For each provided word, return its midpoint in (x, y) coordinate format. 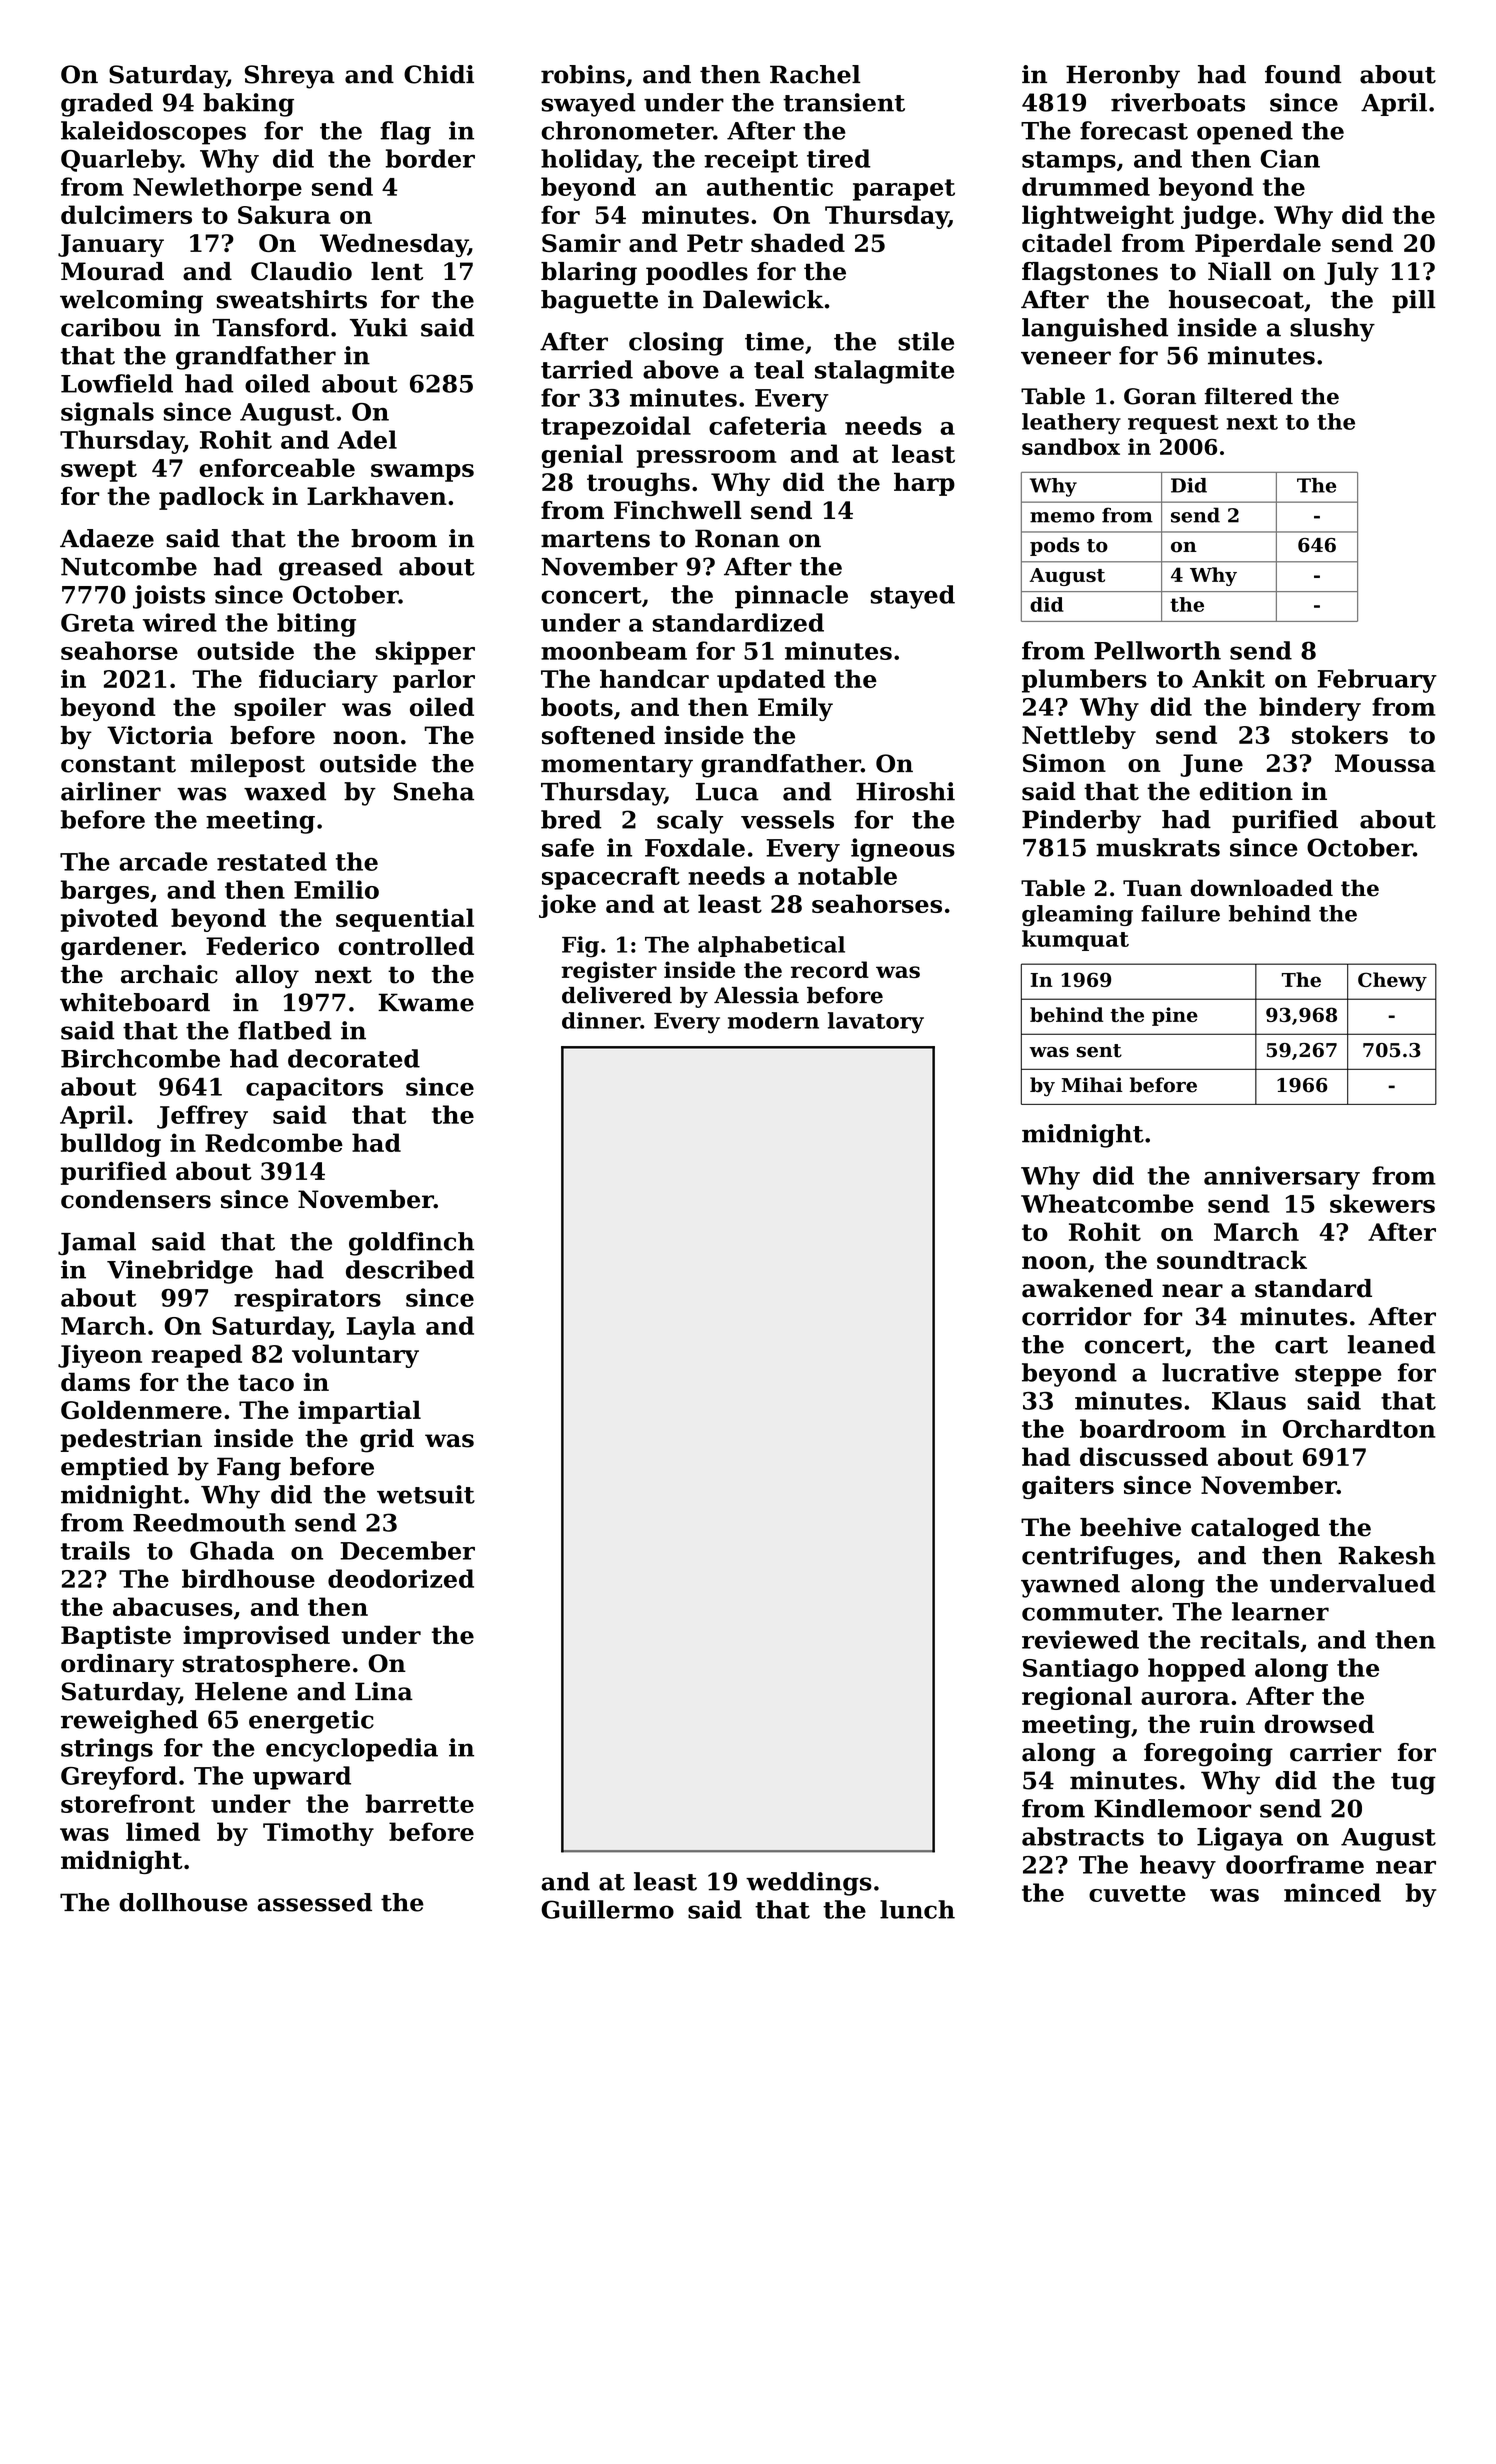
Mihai (1092, 1085)
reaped (196, 1356)
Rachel (815, 74)
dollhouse (183, 1902)
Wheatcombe (1107, 1203)
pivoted (109, 920)
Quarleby (121, 161)
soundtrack (1232, 1259)
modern (773, 1020)
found (1303, 74)
